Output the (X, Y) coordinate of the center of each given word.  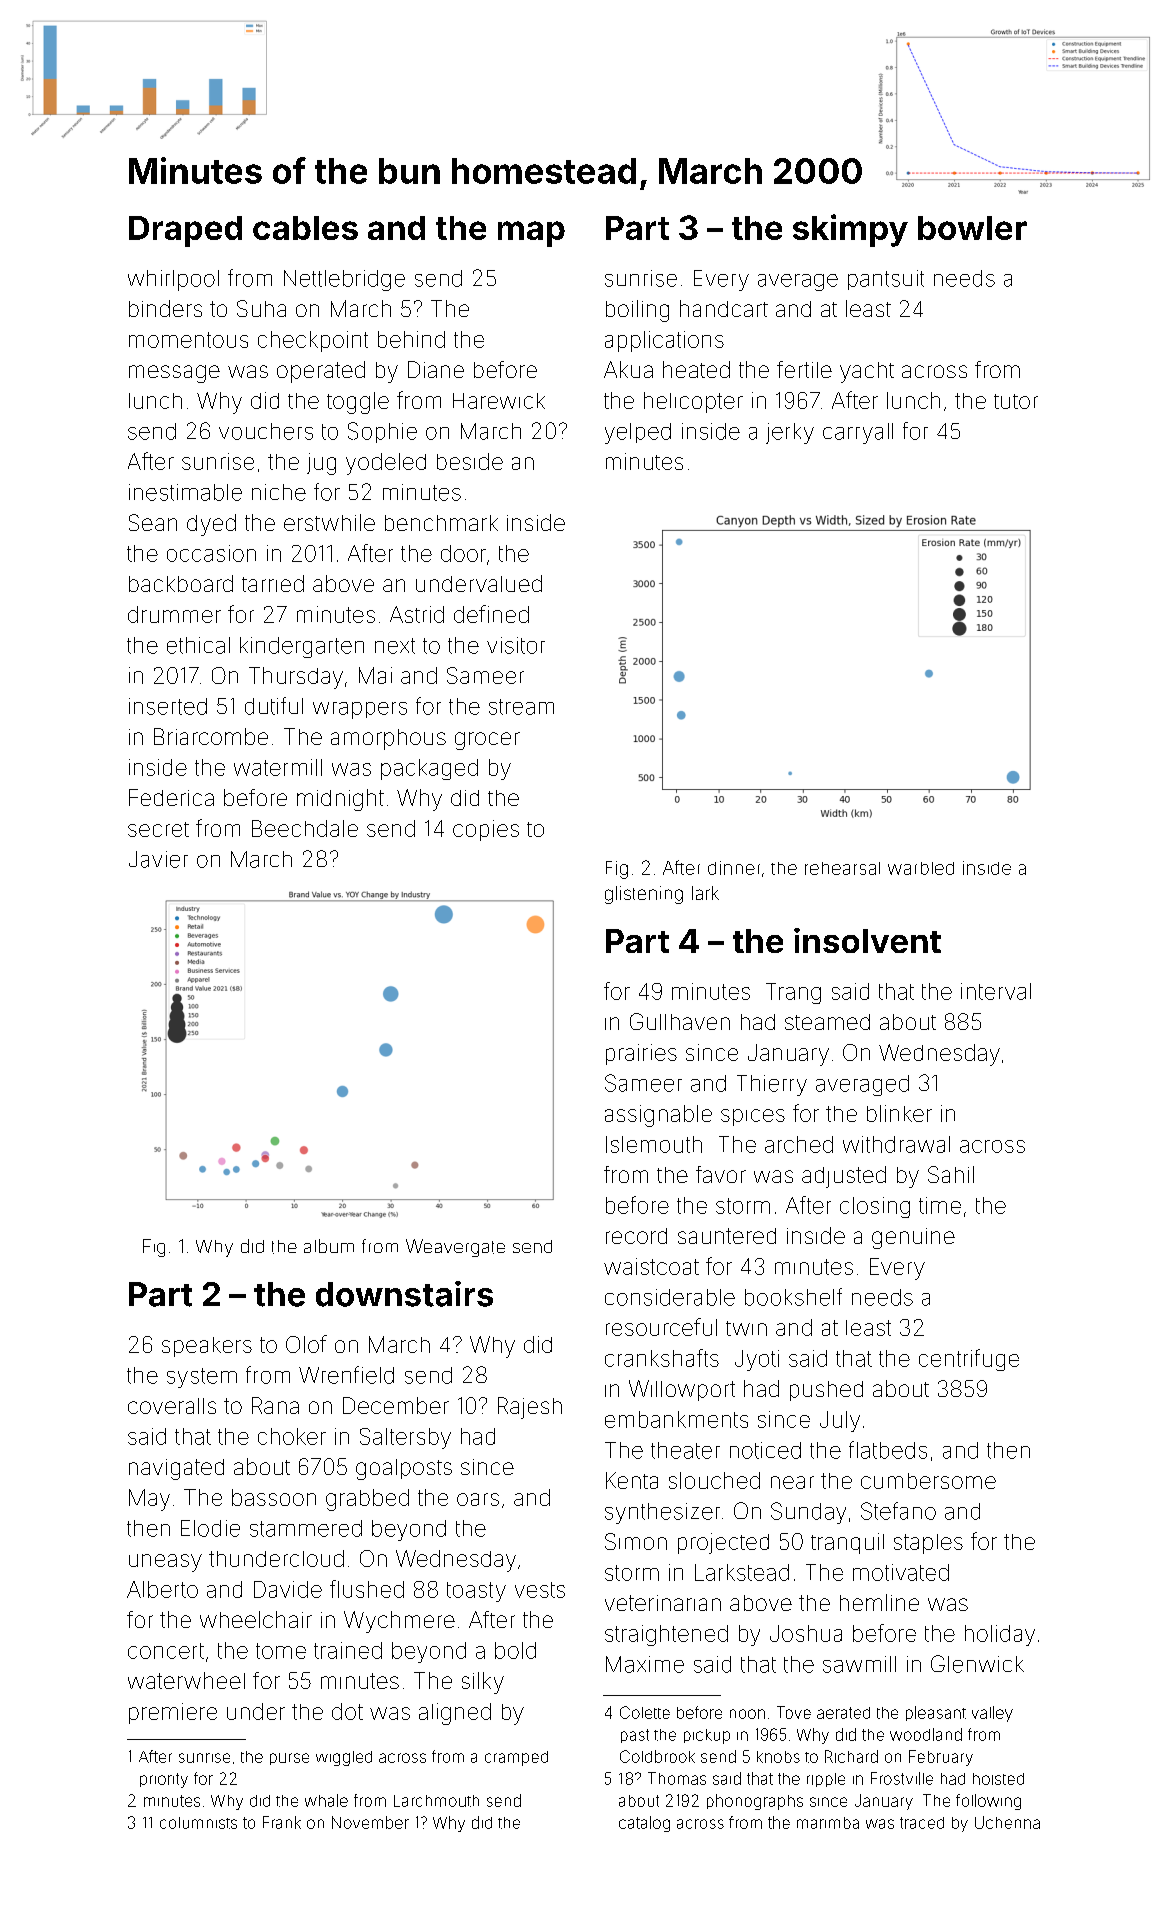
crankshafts (662, 1358)
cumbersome (928, 1481)
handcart (724, 308)
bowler (972, 228)
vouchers (266, 431)
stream (521, 707)
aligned (455, 1714)
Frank (282, 1822)
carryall (858, 433)
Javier (158, 859)
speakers (207, 1347)
